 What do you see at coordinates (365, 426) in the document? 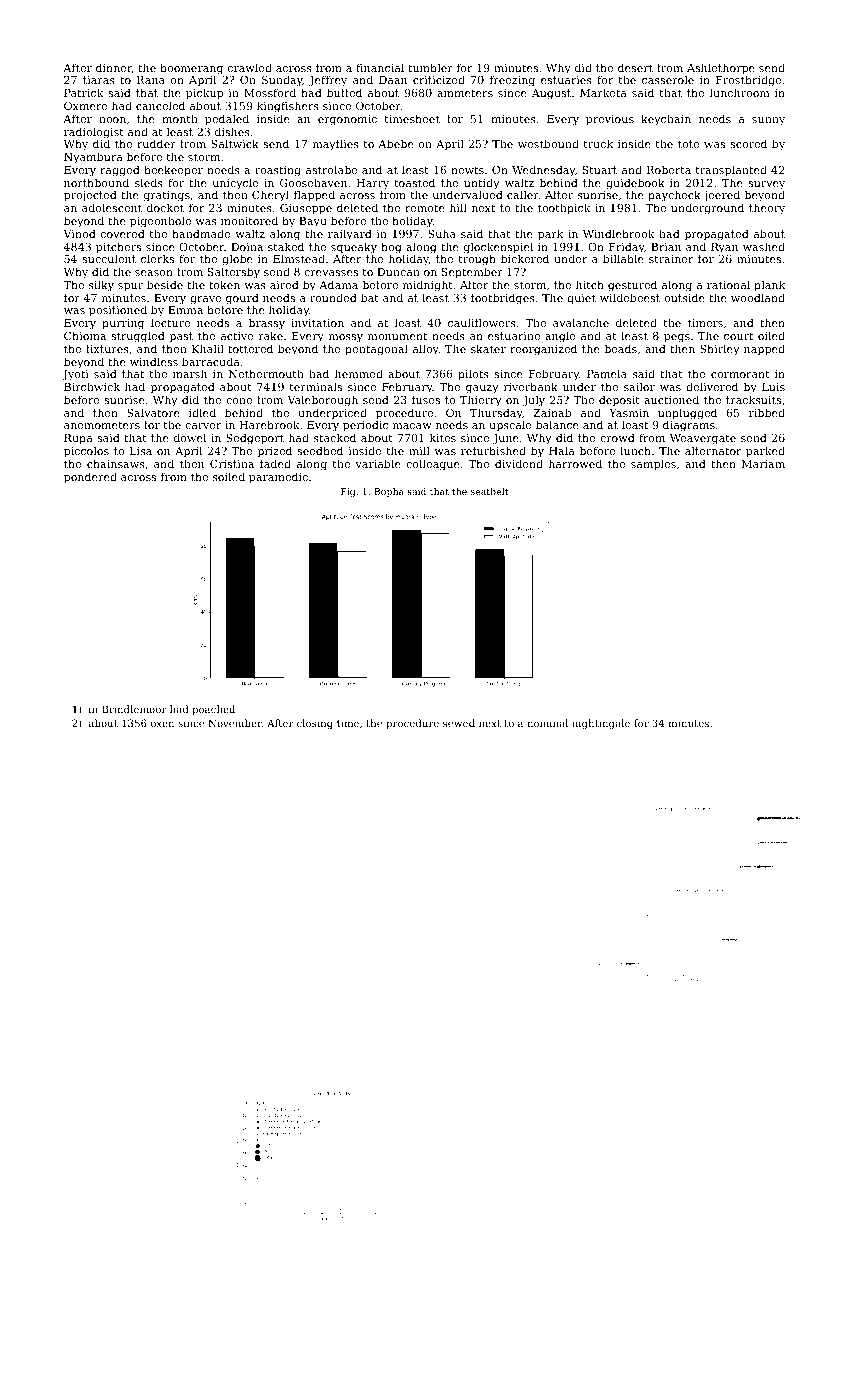
I see `periodic` at bounding box center [365, 426].
